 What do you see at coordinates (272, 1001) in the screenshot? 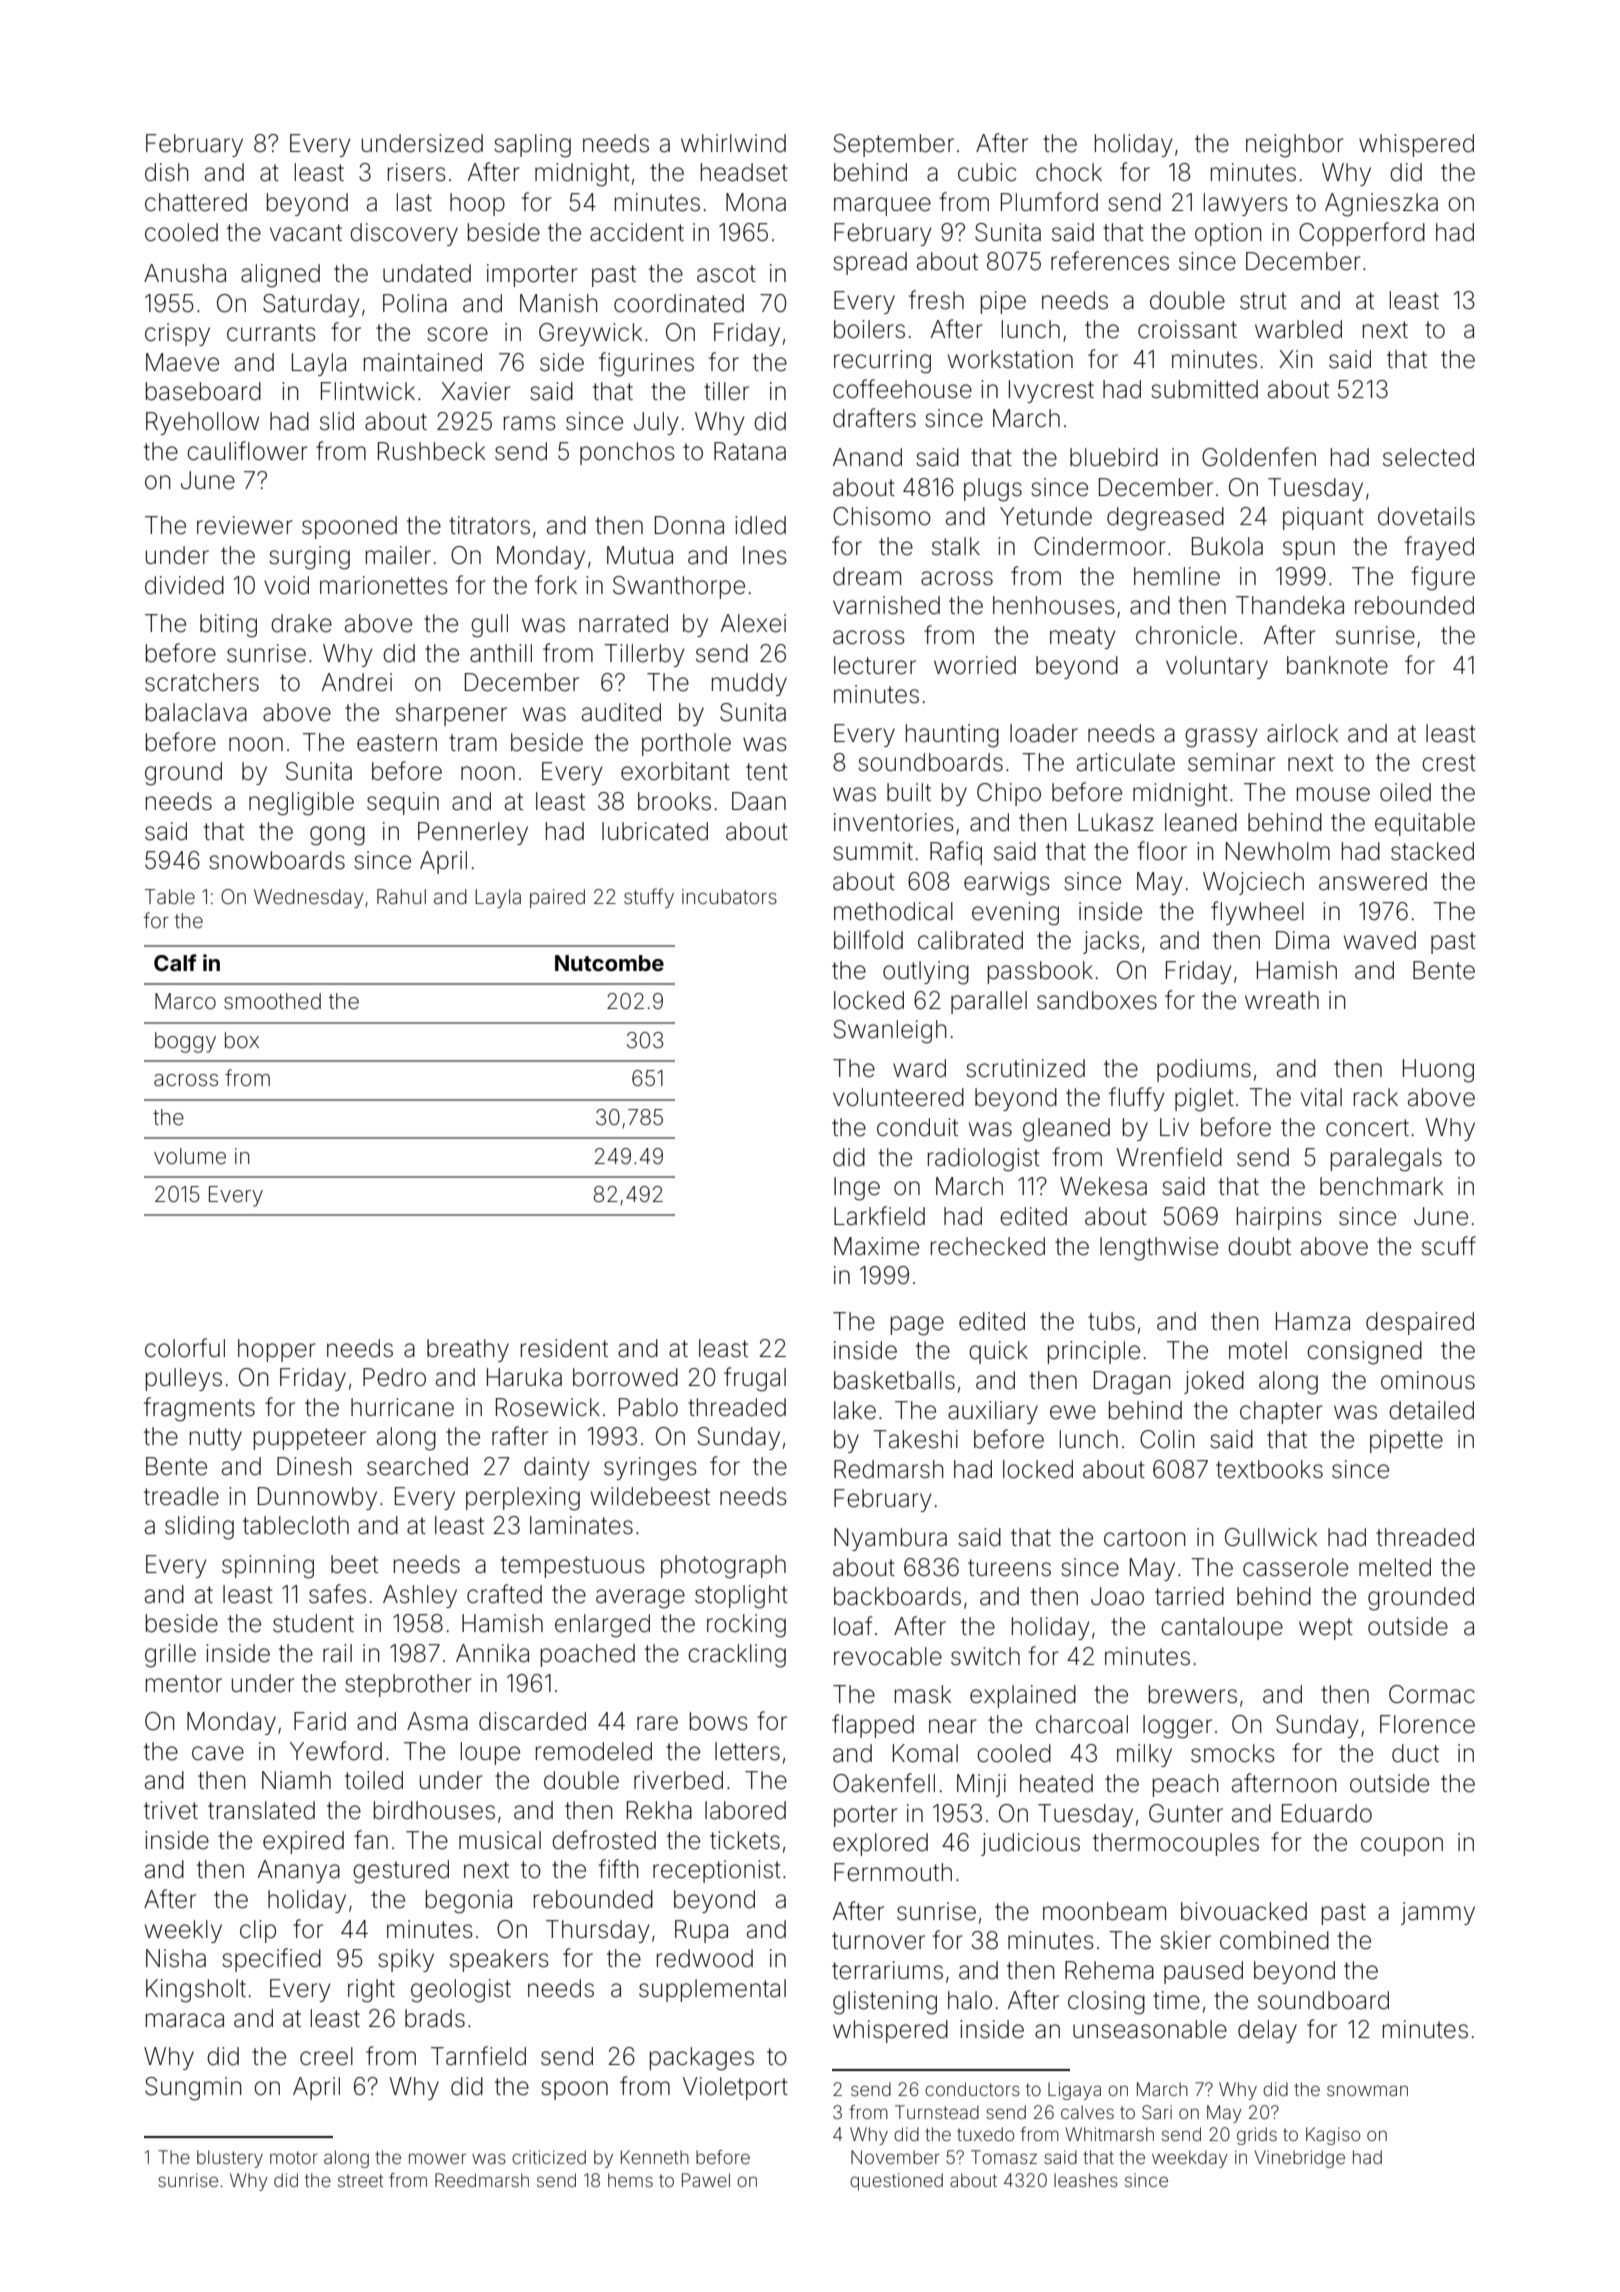
I see `smoothed` at bounding box center [272, 1001].
